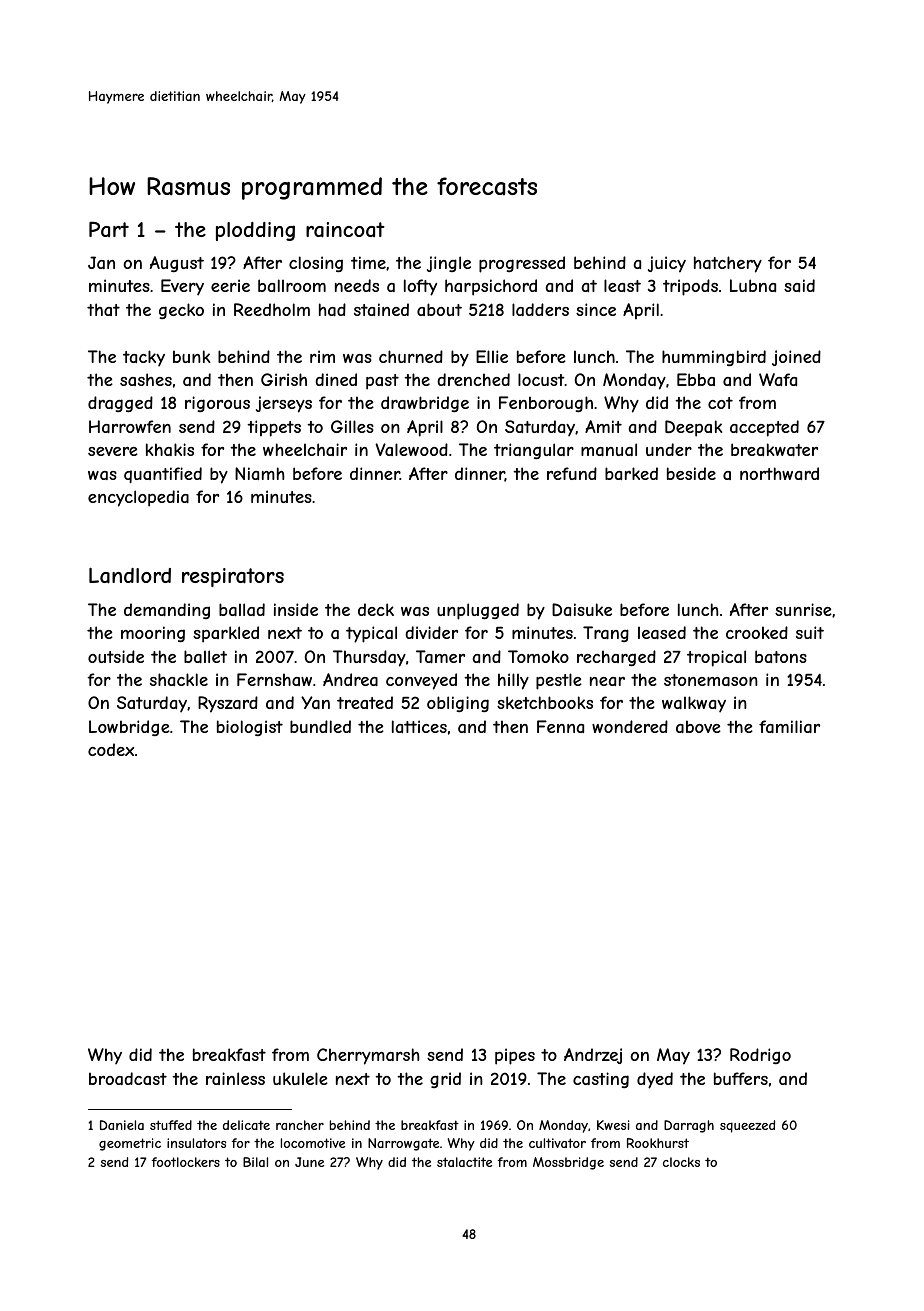 The width and height of the page is (924, 1311). What do you see at coordinates (111, 749) in the page?
I see `codex` at bounding box center [111, 749].
